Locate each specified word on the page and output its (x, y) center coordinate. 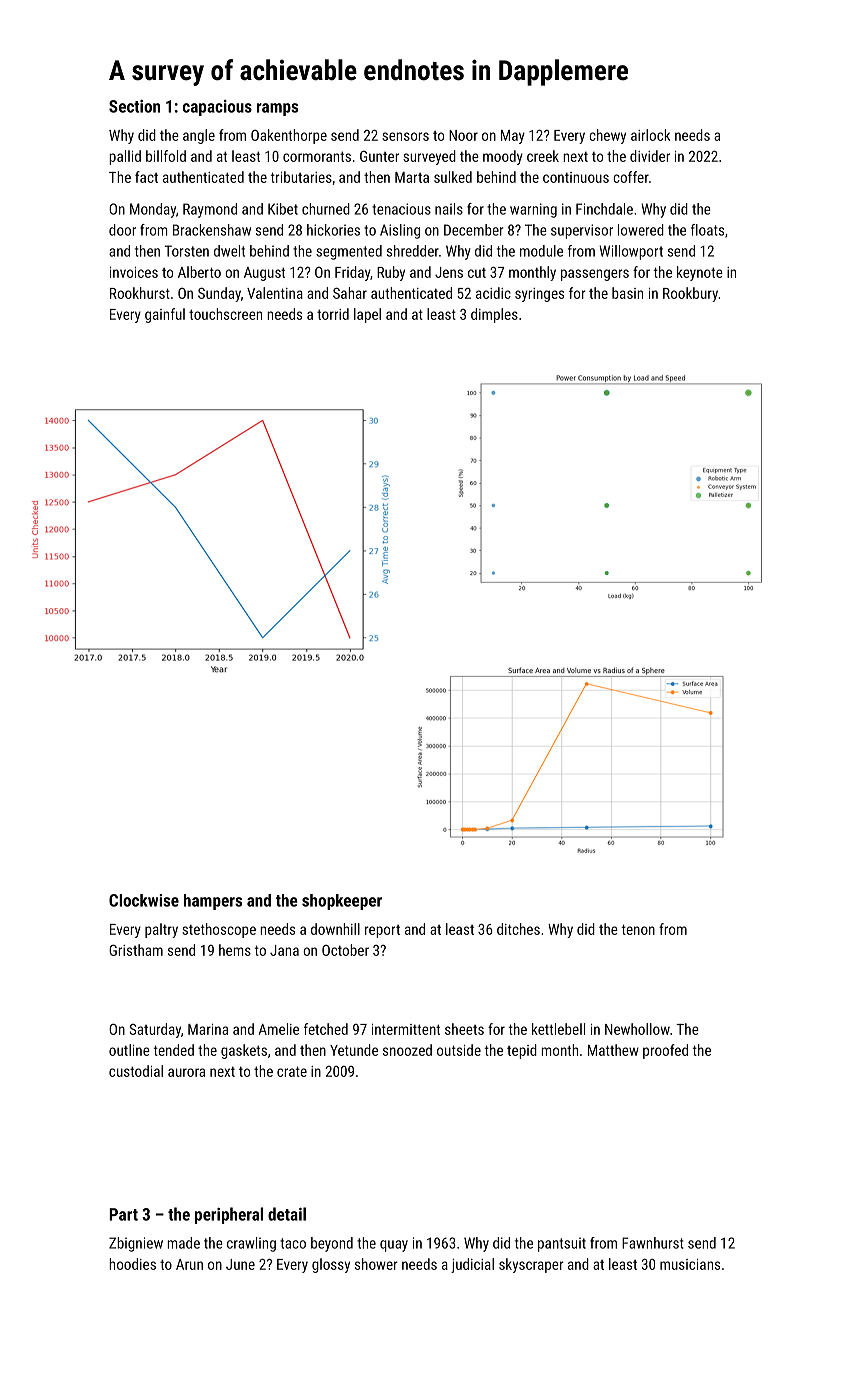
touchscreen (225, 314)
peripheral (229, 1215)
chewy (607, 136)
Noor (463, 135)
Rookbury (690, 294)
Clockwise (144, 900)
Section (134, 106)
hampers (213, 902)
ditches (518, 929)
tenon (638, 929)
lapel (367, 315)
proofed (665, 1051)
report (382, 931)
